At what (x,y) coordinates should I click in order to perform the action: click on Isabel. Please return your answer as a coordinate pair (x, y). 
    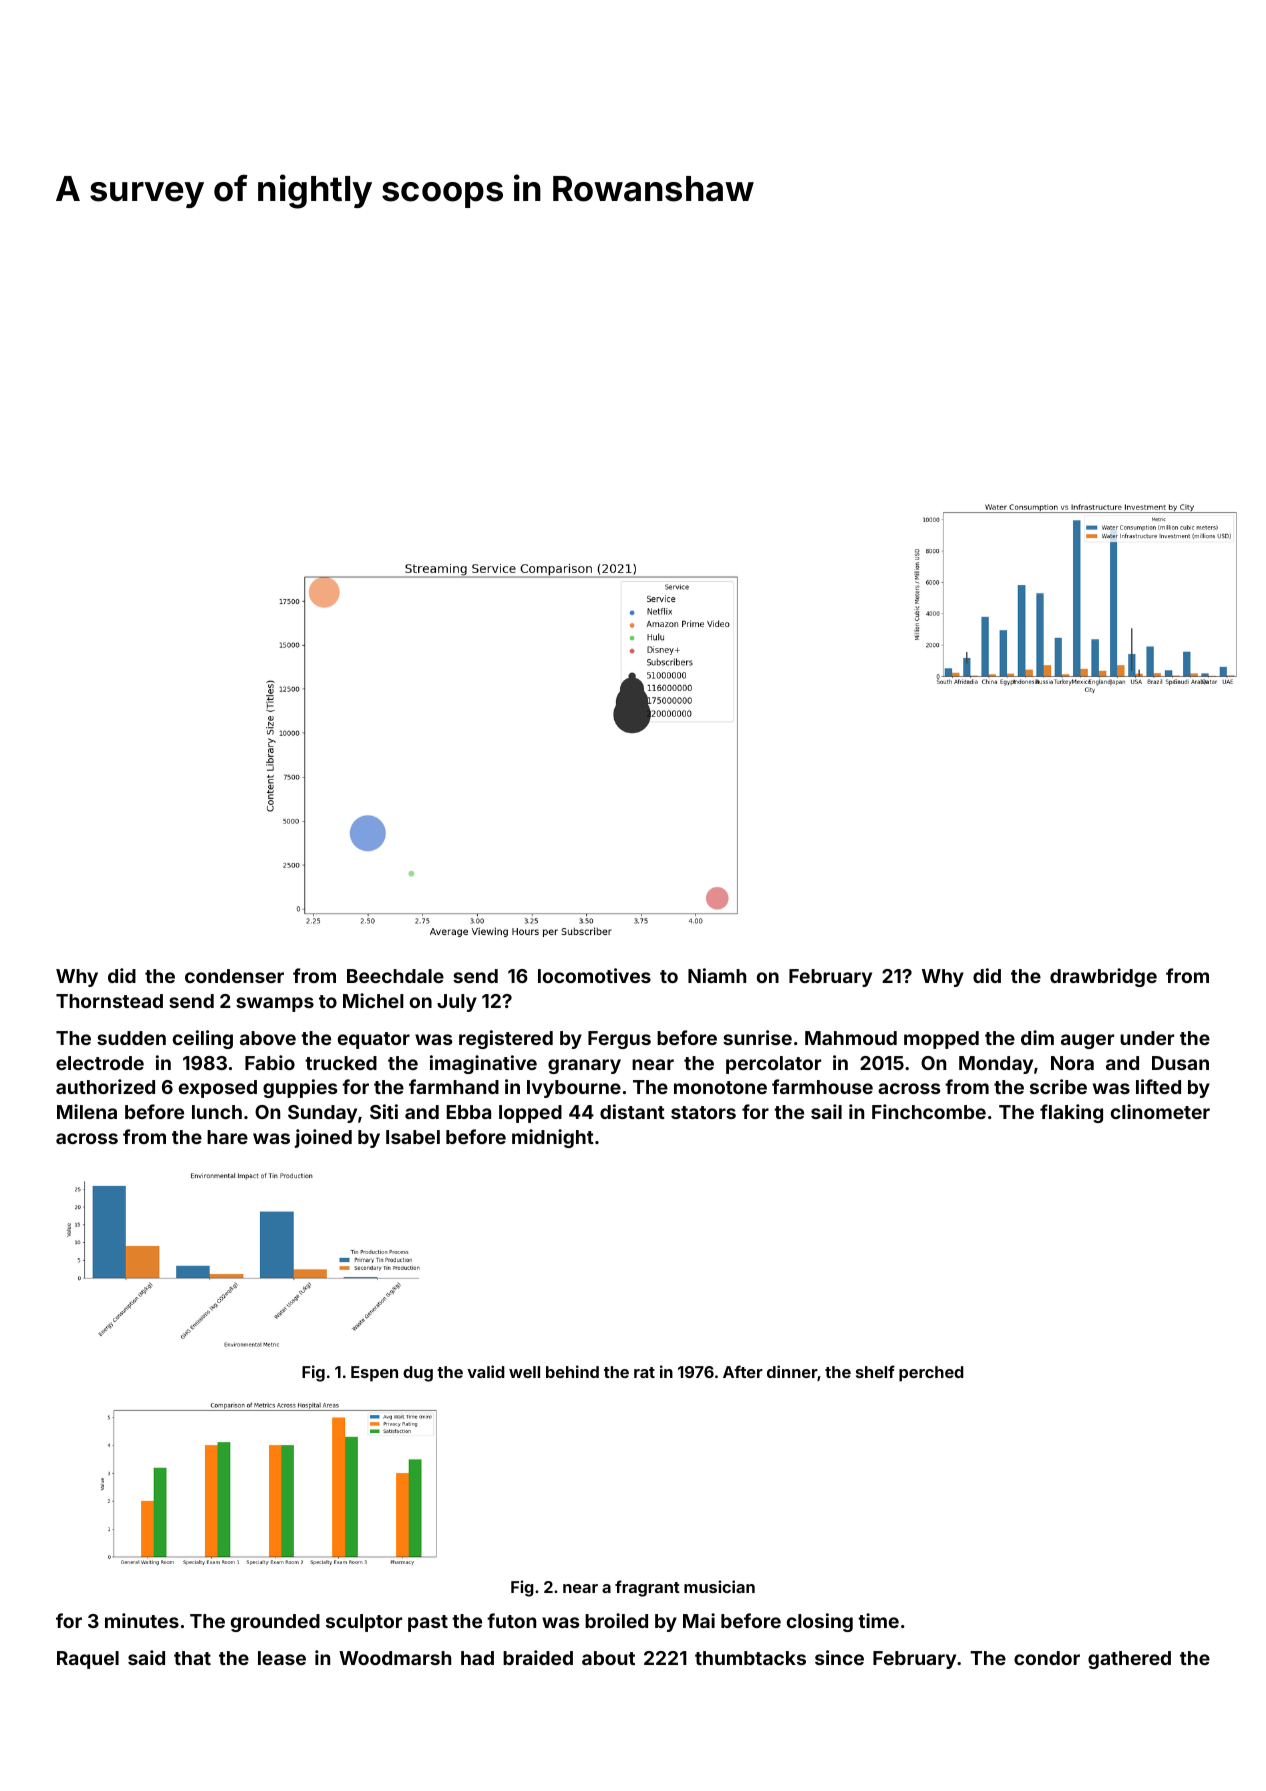
    Looking at the image, I should click on (413, 1137).
